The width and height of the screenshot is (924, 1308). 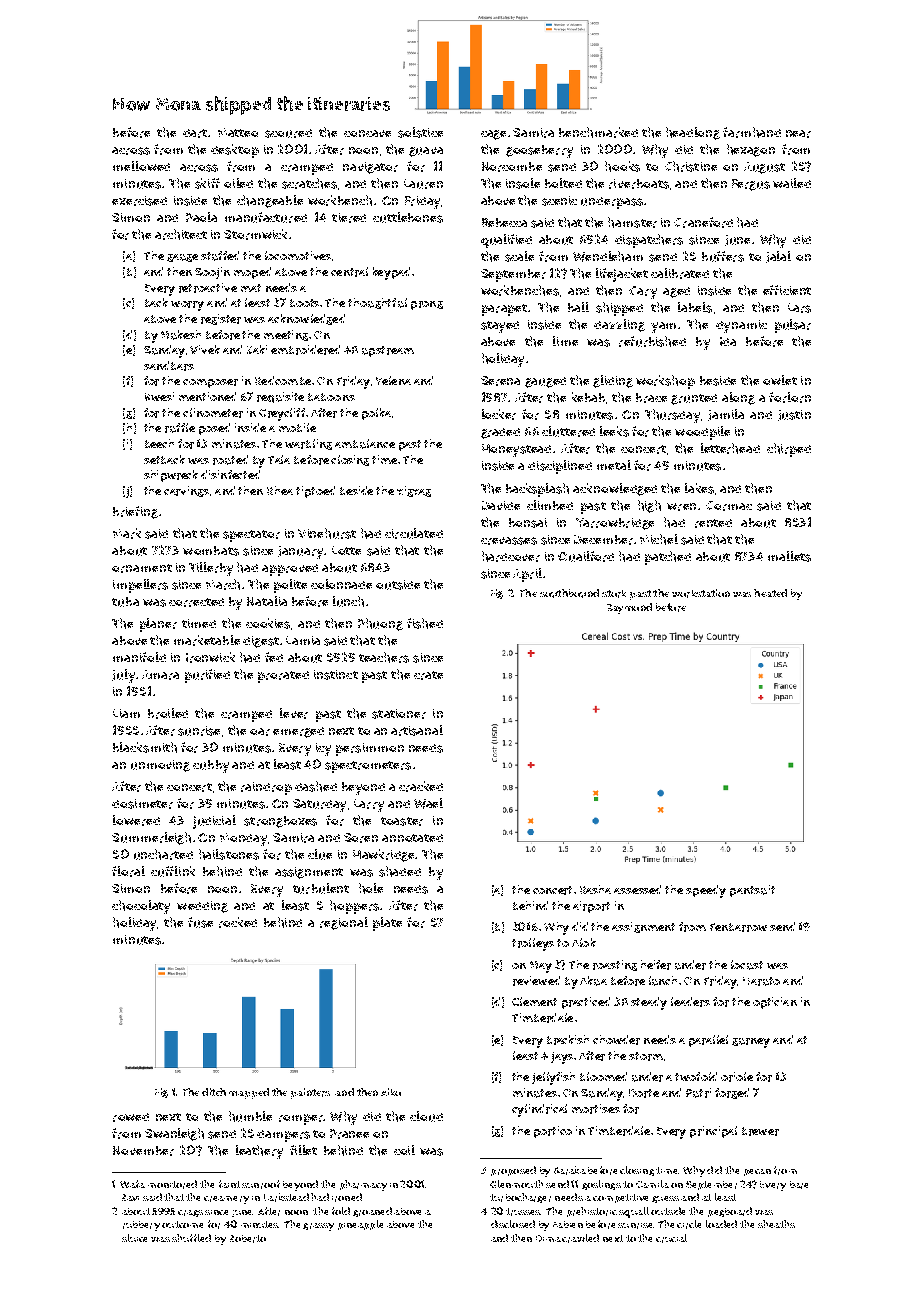 What do you see at coordinates (283, 380) in the screenshot?
I see `Redcombe` at bounding box center [283, 380].
